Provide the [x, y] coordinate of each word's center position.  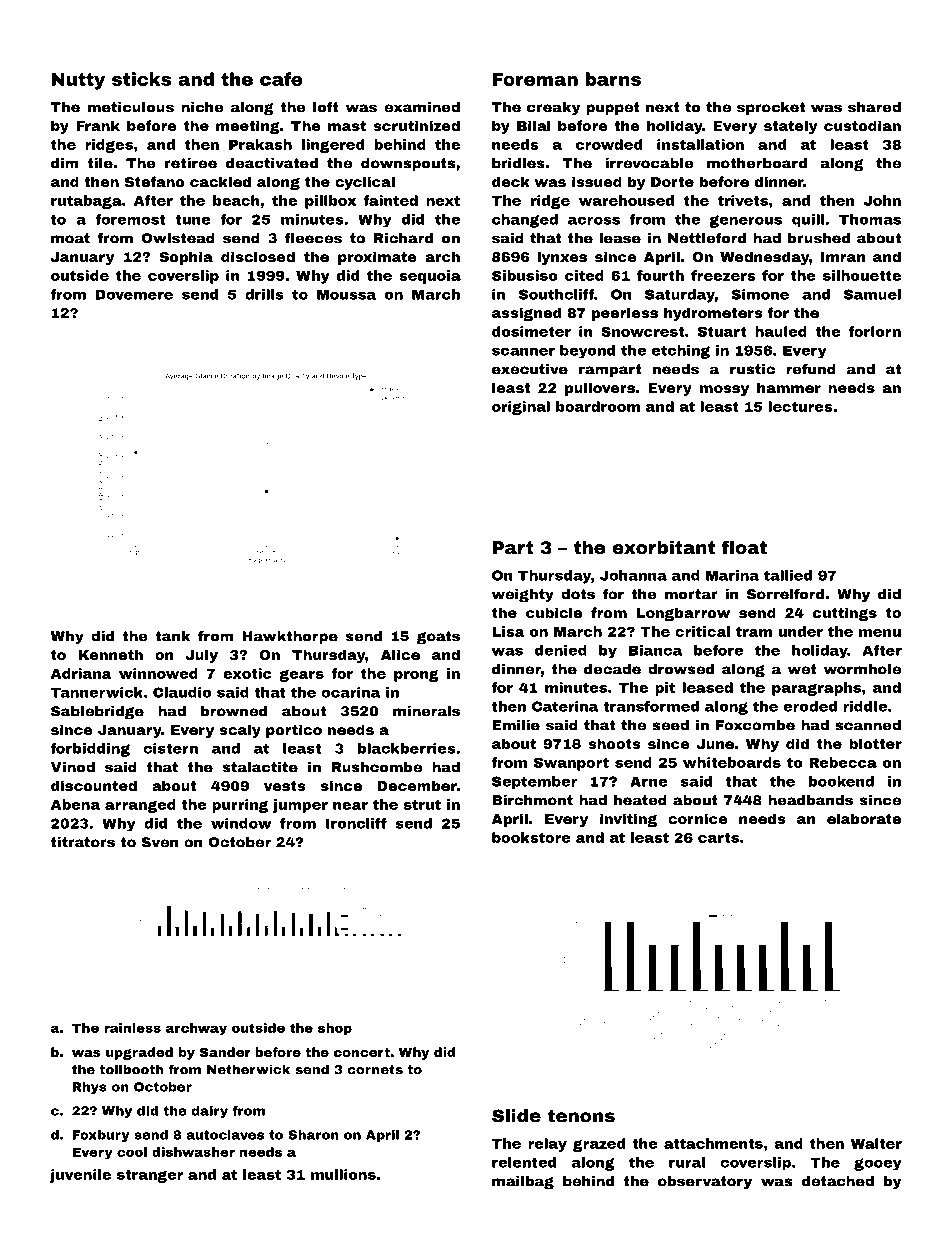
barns [613, 79]
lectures [800, 406]
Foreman [535, 79]
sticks [142, 79]
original [521, 408]
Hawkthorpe [290, 637]
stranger [150, 1176]
